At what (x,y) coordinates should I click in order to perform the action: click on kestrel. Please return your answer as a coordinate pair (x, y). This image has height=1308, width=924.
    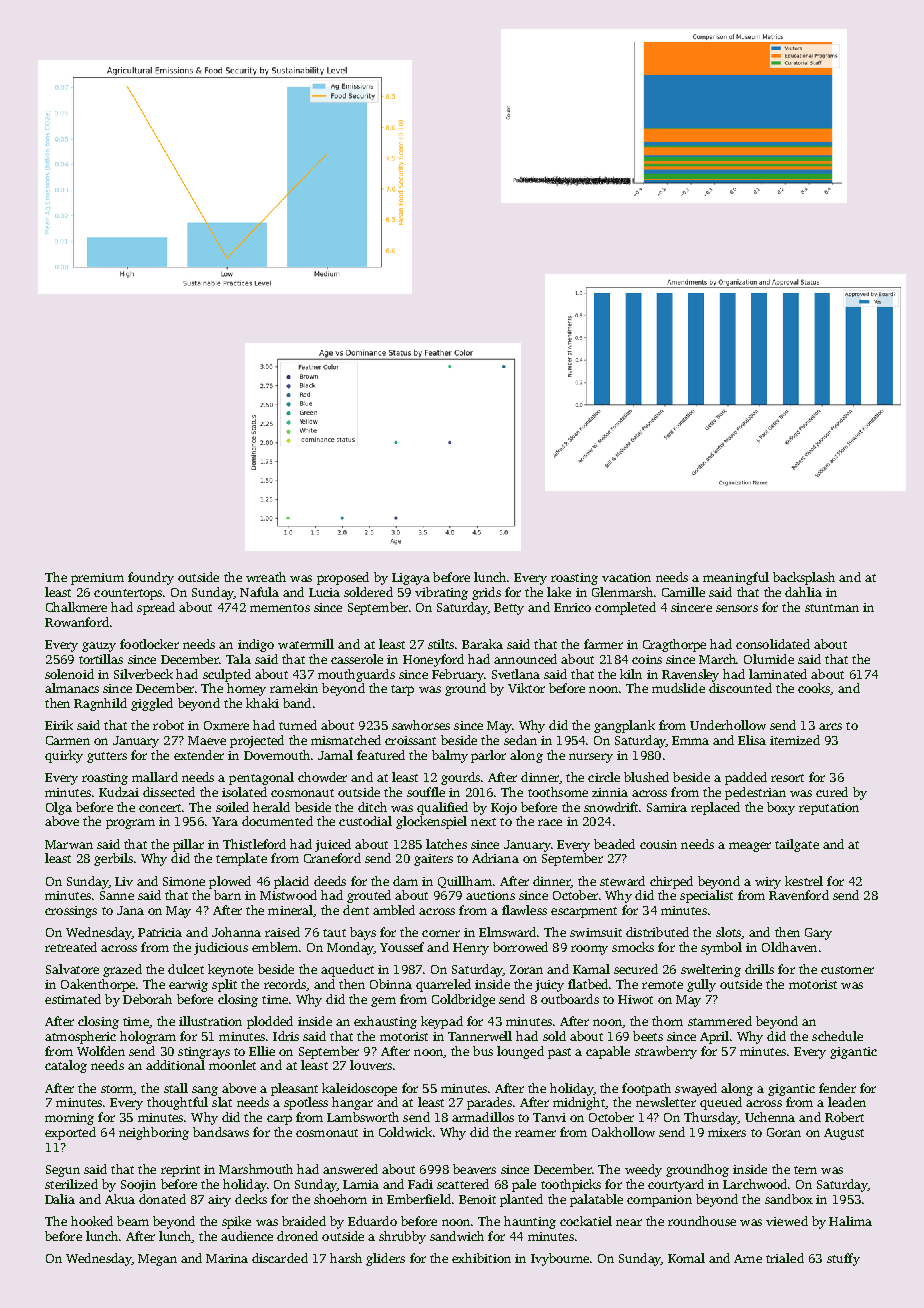
    Looking at the image, I should click on (804, 881).
